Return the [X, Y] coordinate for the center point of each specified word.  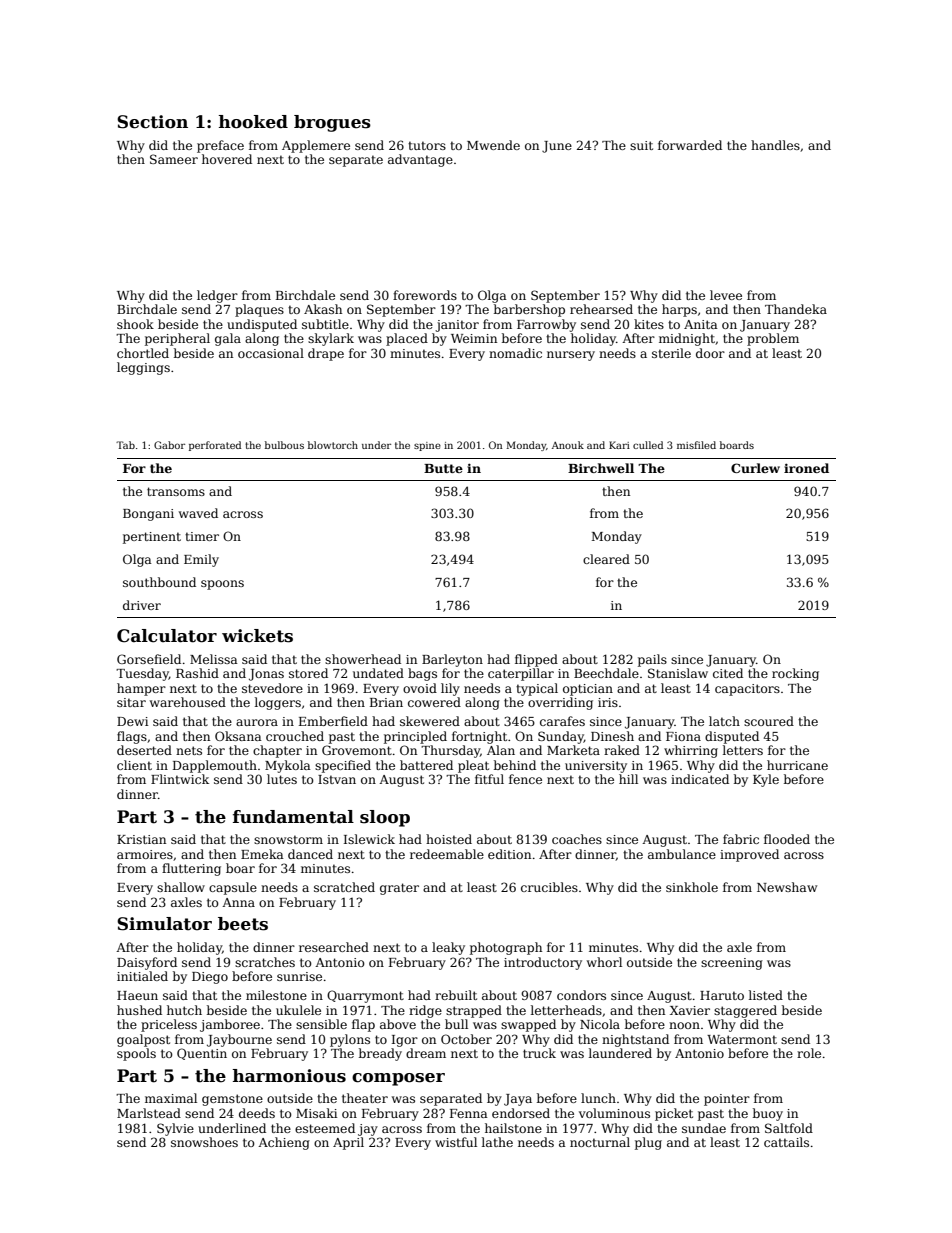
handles [775, 145]
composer [398, 1079]
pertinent [152, 538]
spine [427, 446]
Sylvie [175, 1129]
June [557, 147]
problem [773, 339]
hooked [253, 122]
